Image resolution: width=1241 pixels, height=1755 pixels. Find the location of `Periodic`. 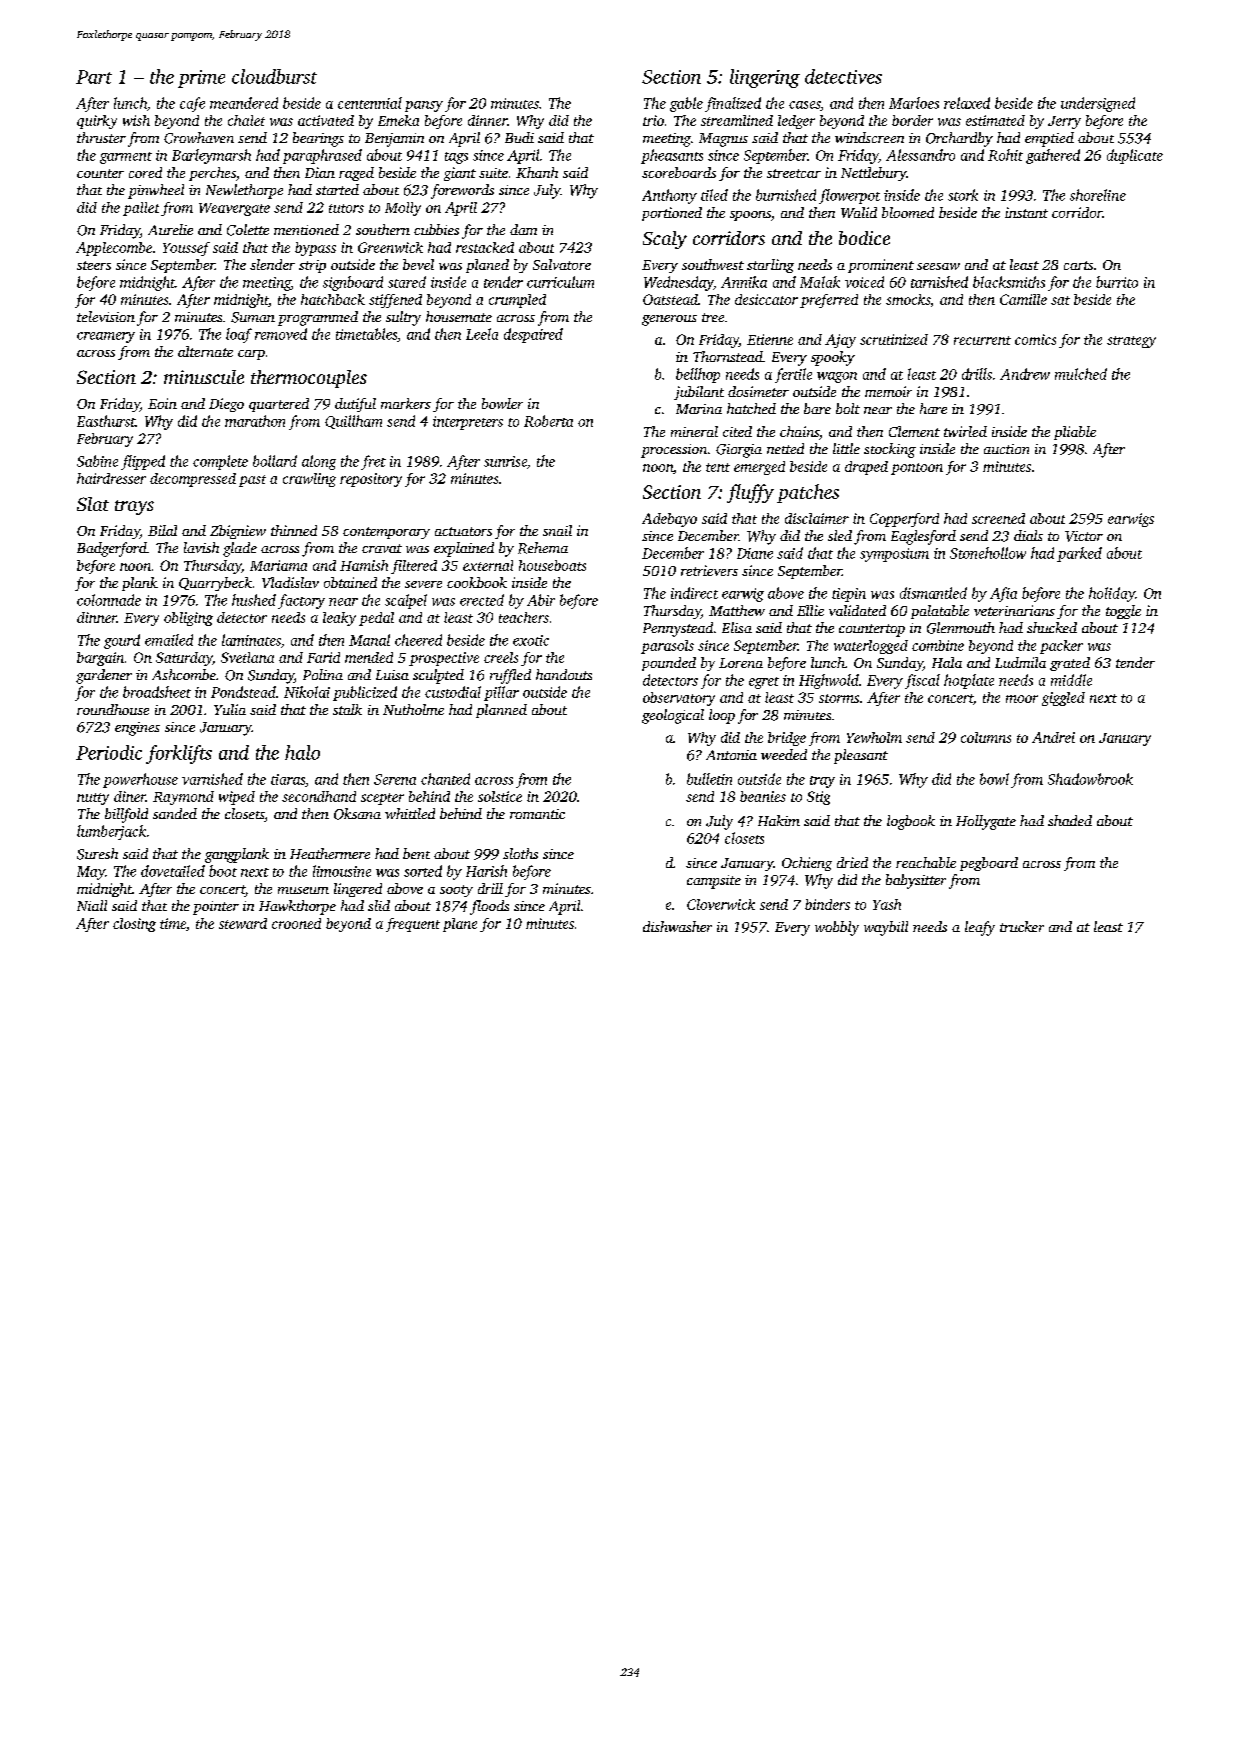

Periodic is located at coordinates (109, 752).
